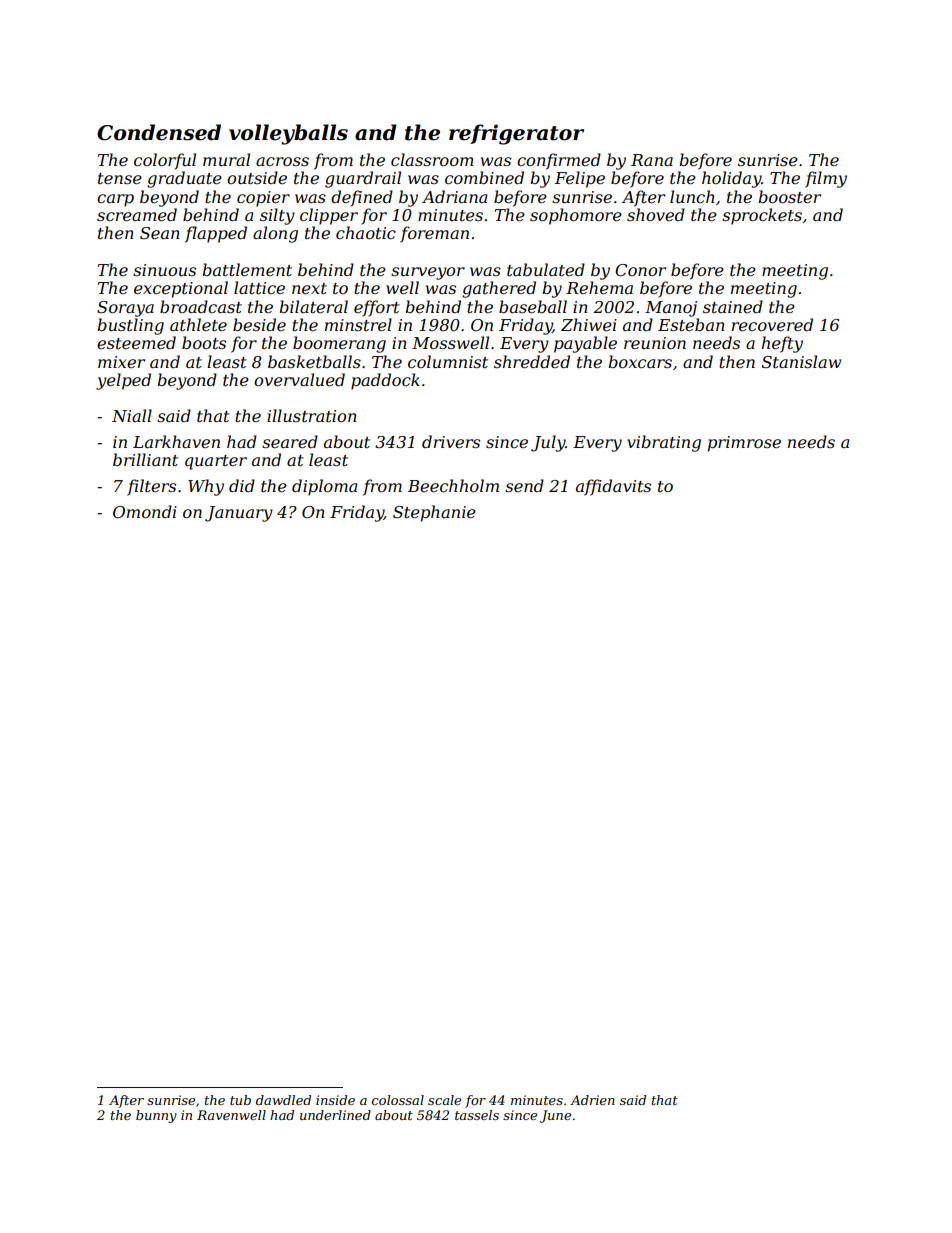 The width and height of the screenshot is (952, 1233). I want to click on underlined, so click(335, 1115).
